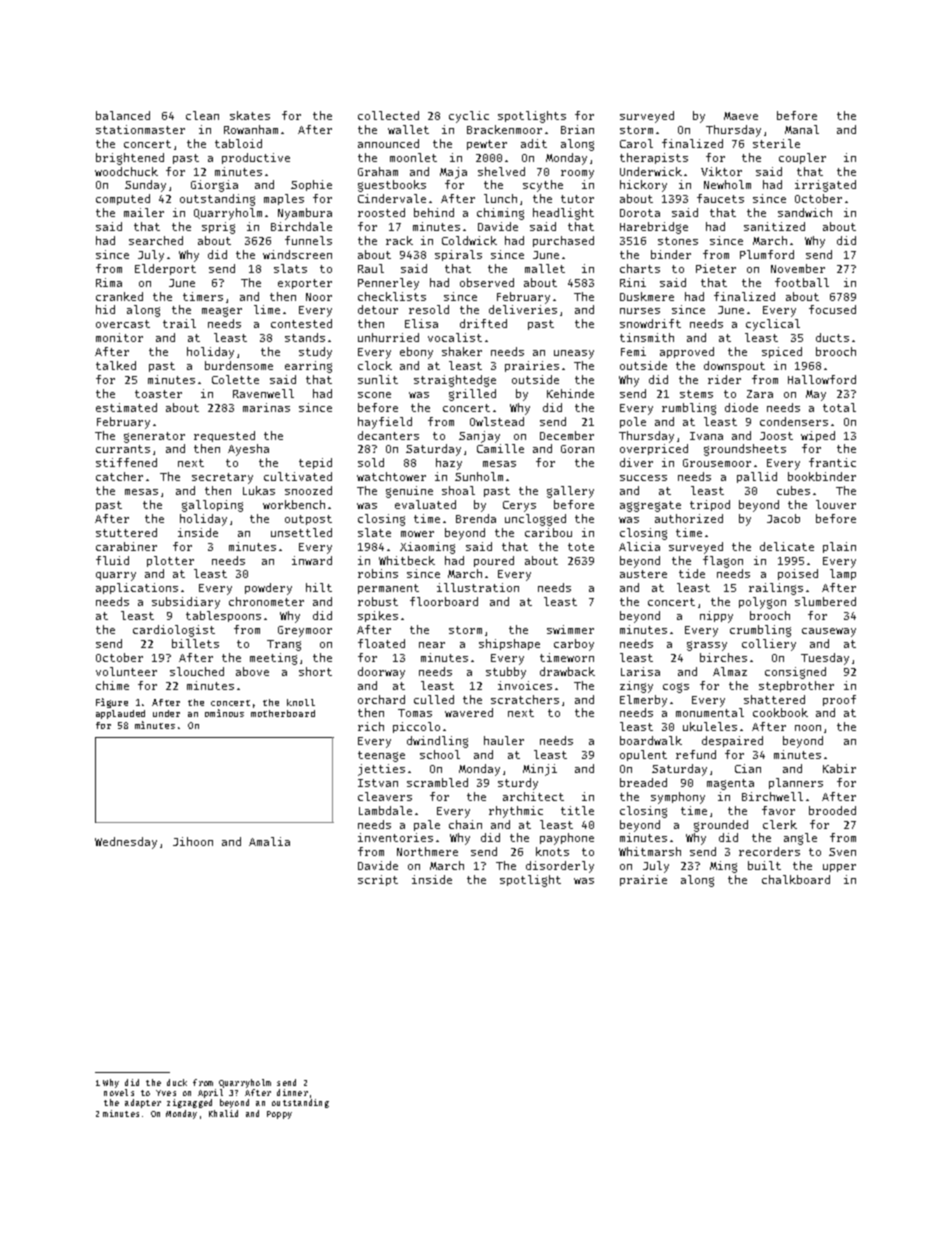 The height and width of the image is (1233, 952). What do you see at coordinates (567, 839) in the image?
I see `payphone` at bounding box center [567, 839].
